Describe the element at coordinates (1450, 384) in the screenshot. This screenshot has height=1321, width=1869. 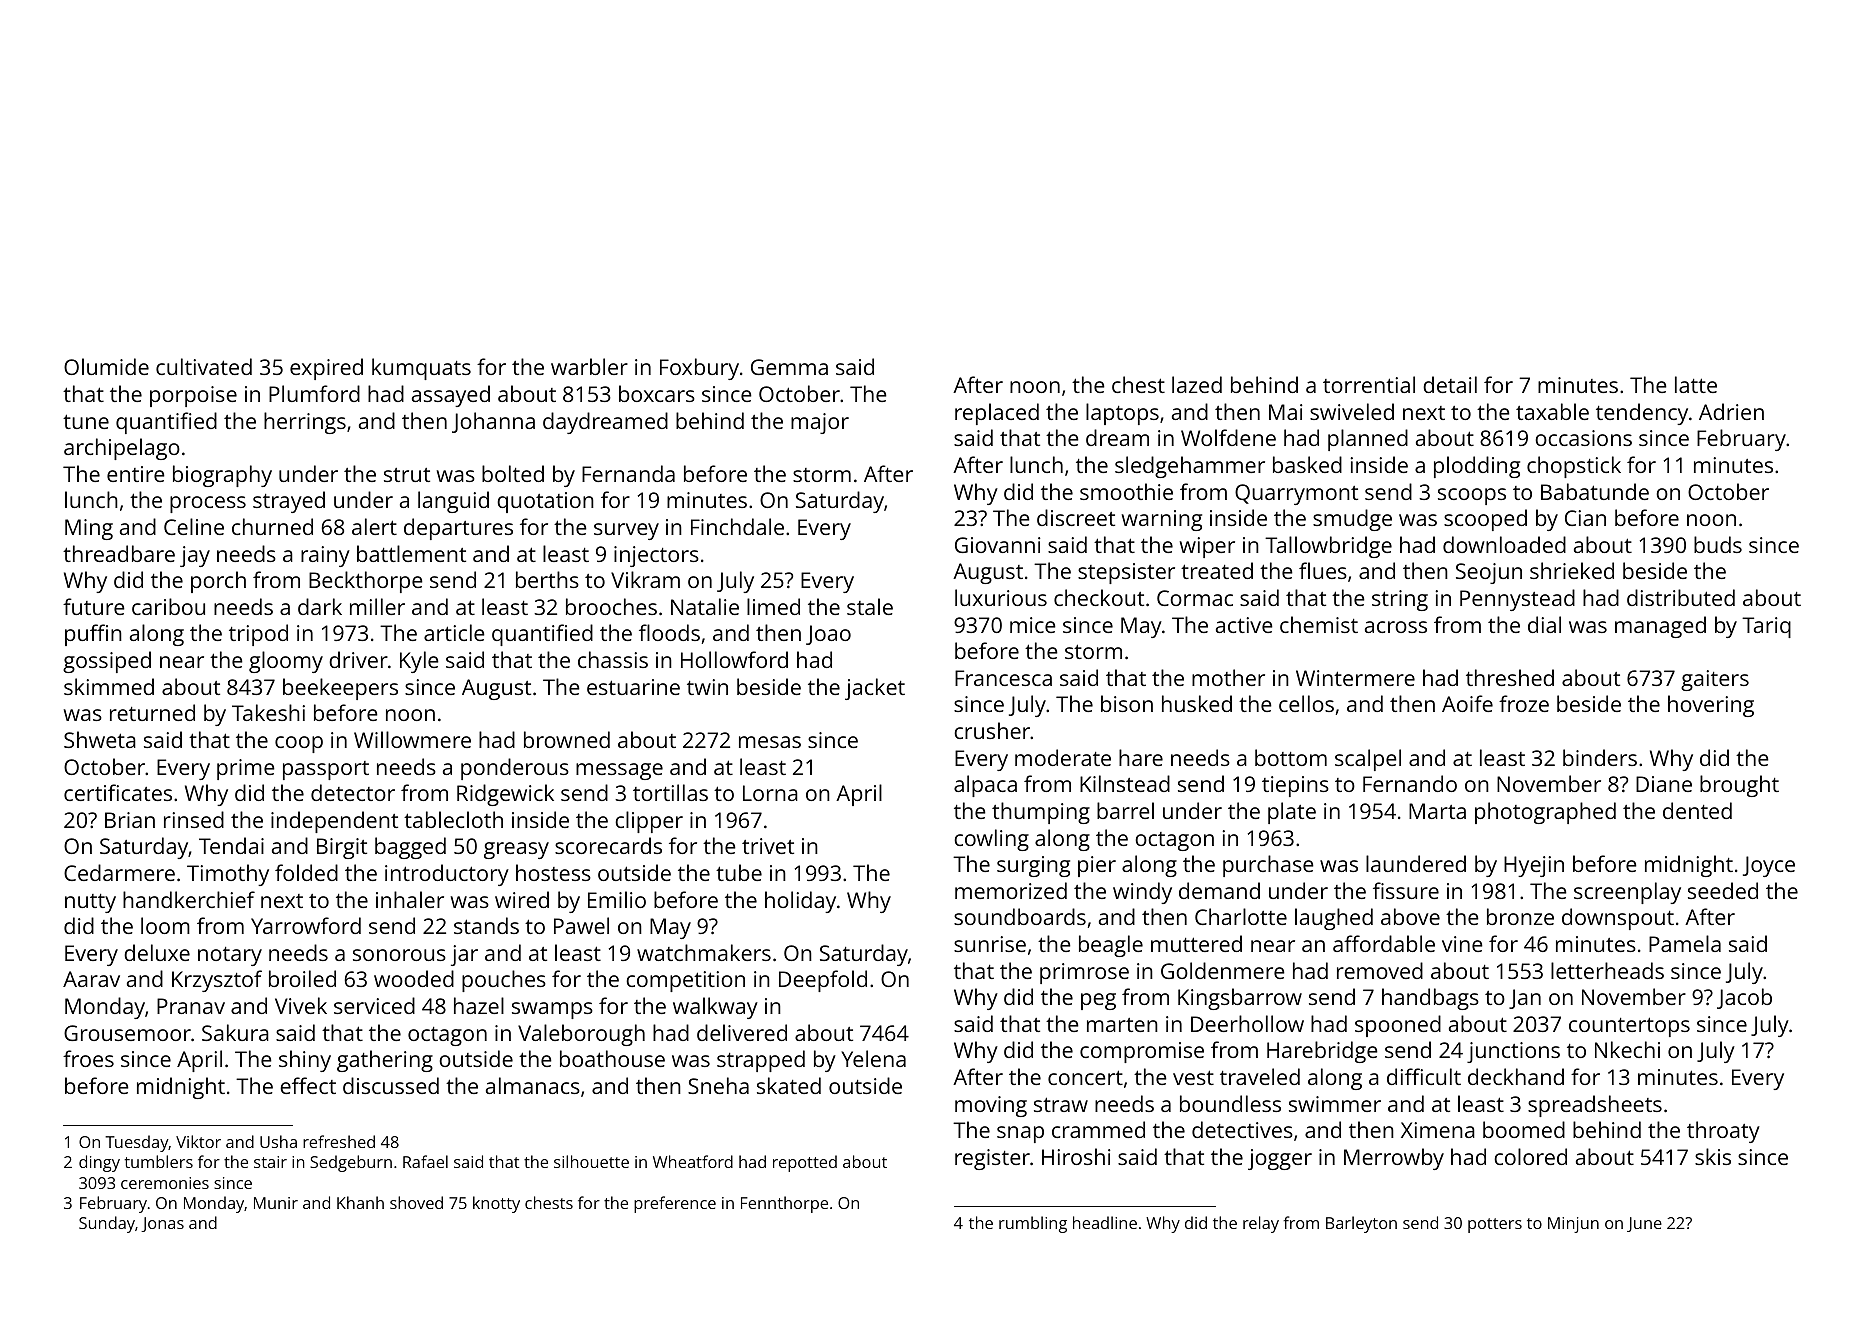
I see `detail` at that location.
